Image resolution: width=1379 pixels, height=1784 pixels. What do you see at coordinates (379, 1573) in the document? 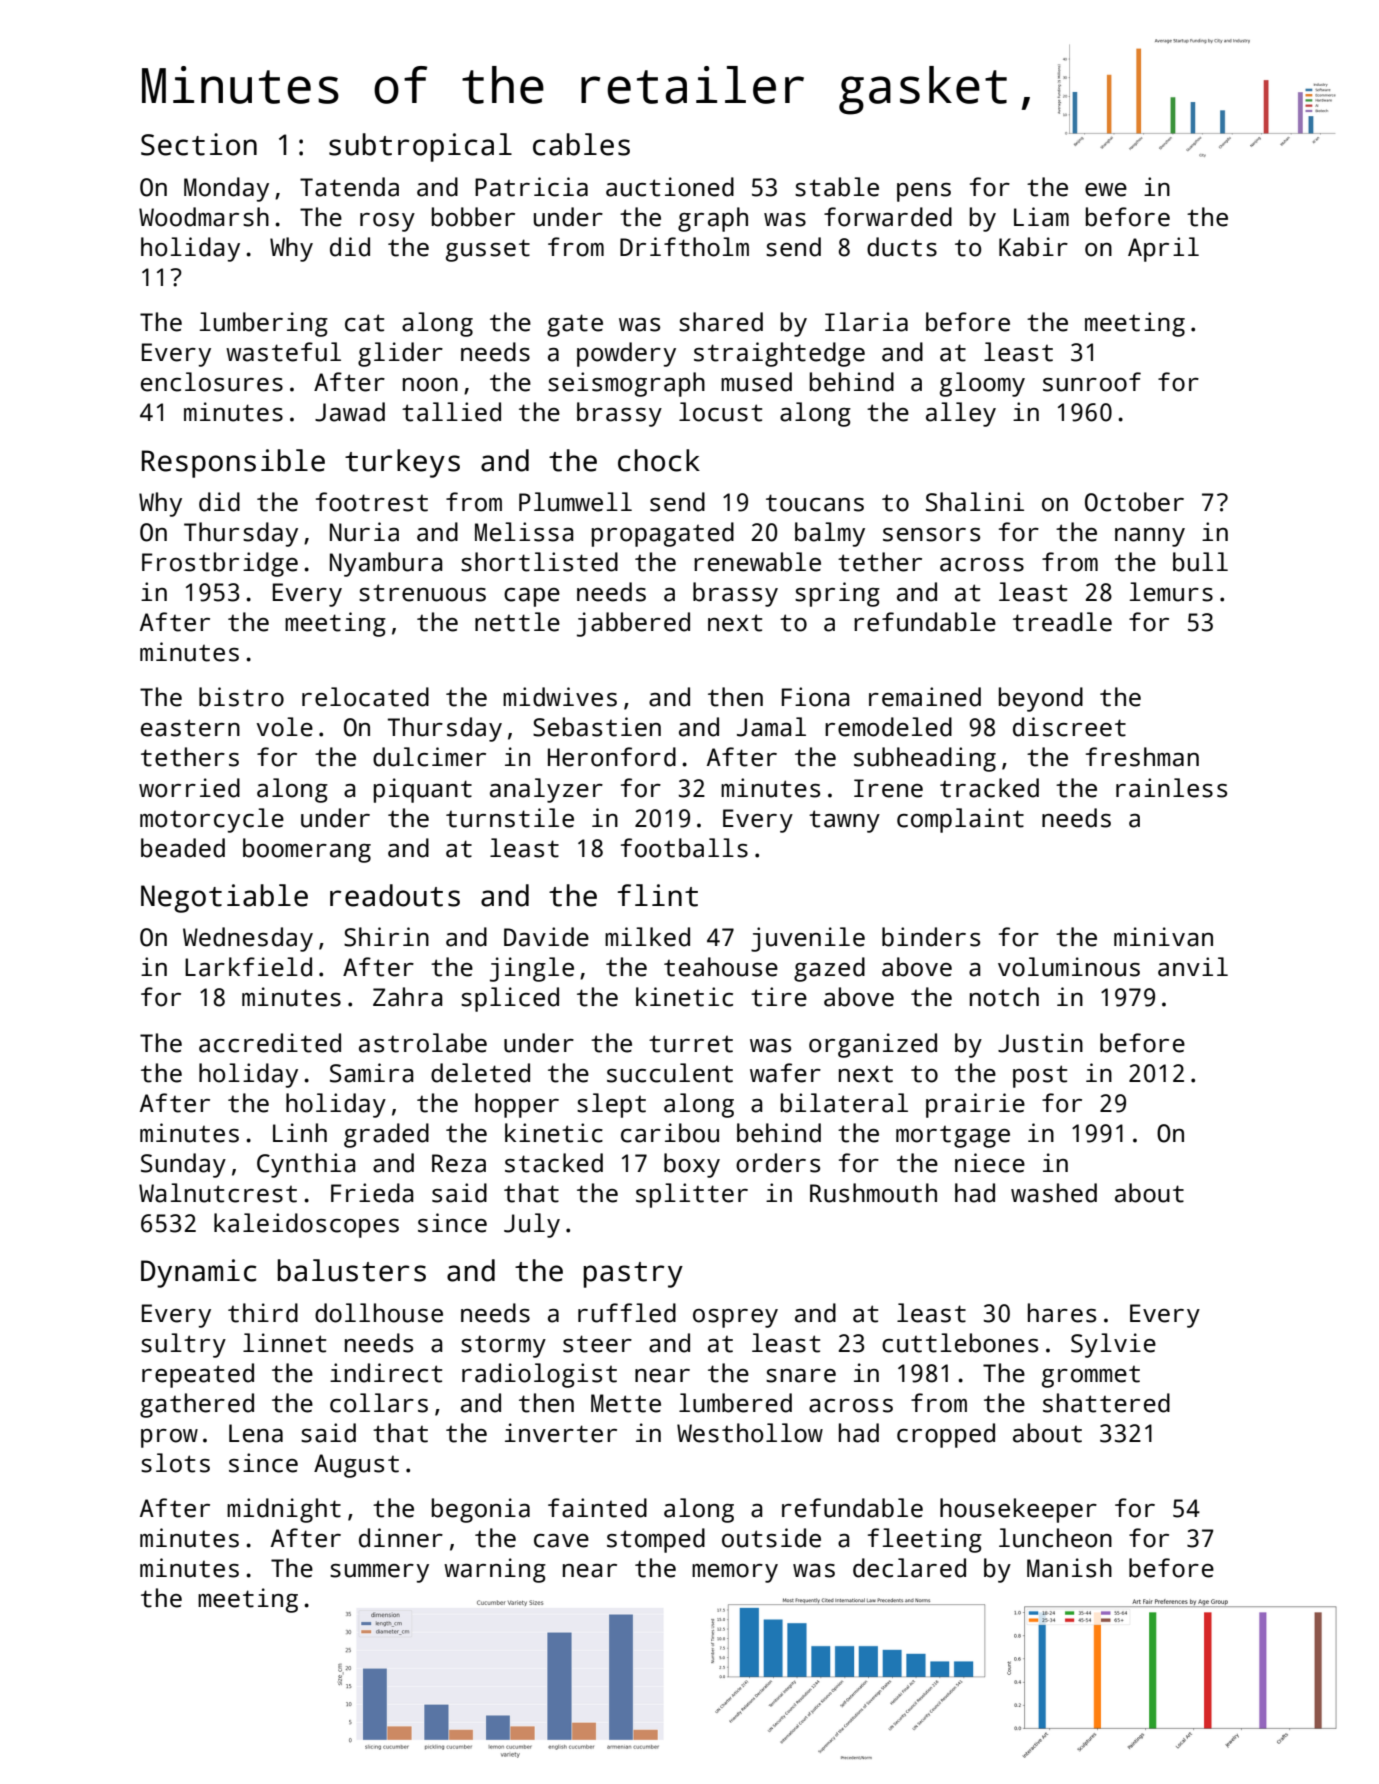
I see `summery` at bounding box center [379, 1573].
